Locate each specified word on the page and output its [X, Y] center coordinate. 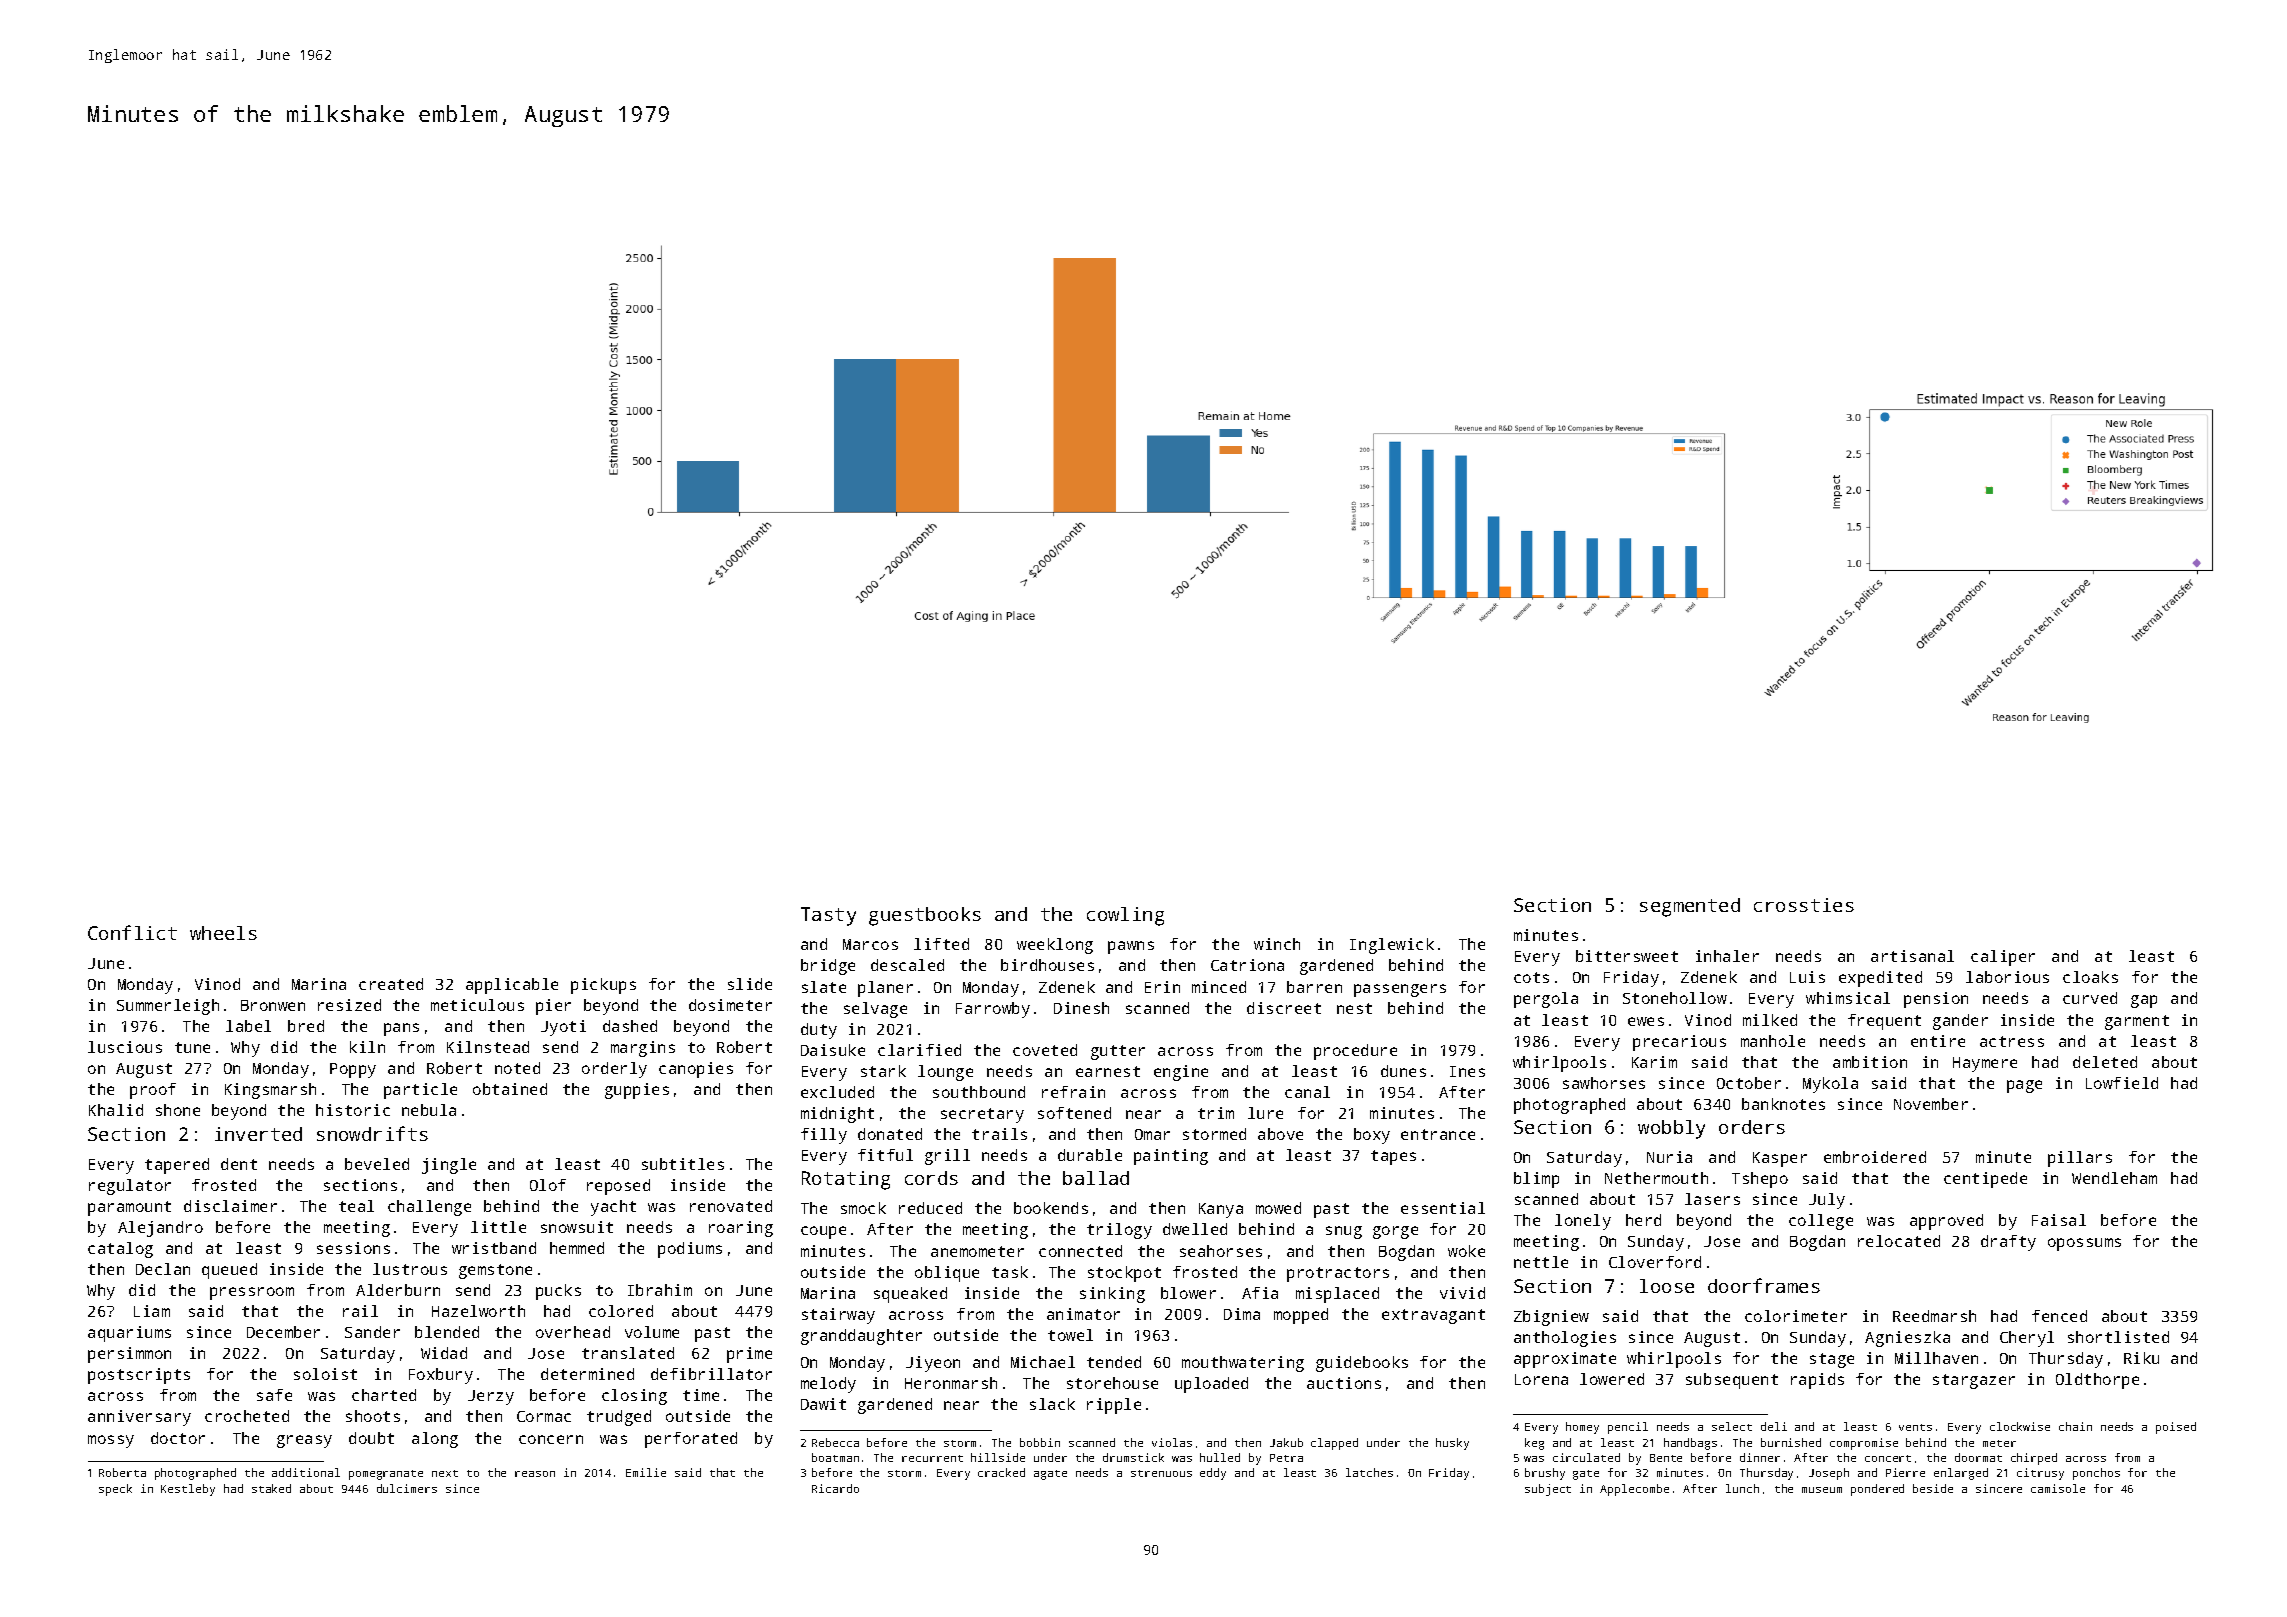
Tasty [828, 916]
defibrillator [711, 1374]
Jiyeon [933, 1364]
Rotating [846, 1180]
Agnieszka [1907, 1339]
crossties [1804, 905]
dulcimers [407, 1488]
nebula [429, 1110]
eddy [1213, 1474]
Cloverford [1655, 1262]
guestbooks [925, 916]
